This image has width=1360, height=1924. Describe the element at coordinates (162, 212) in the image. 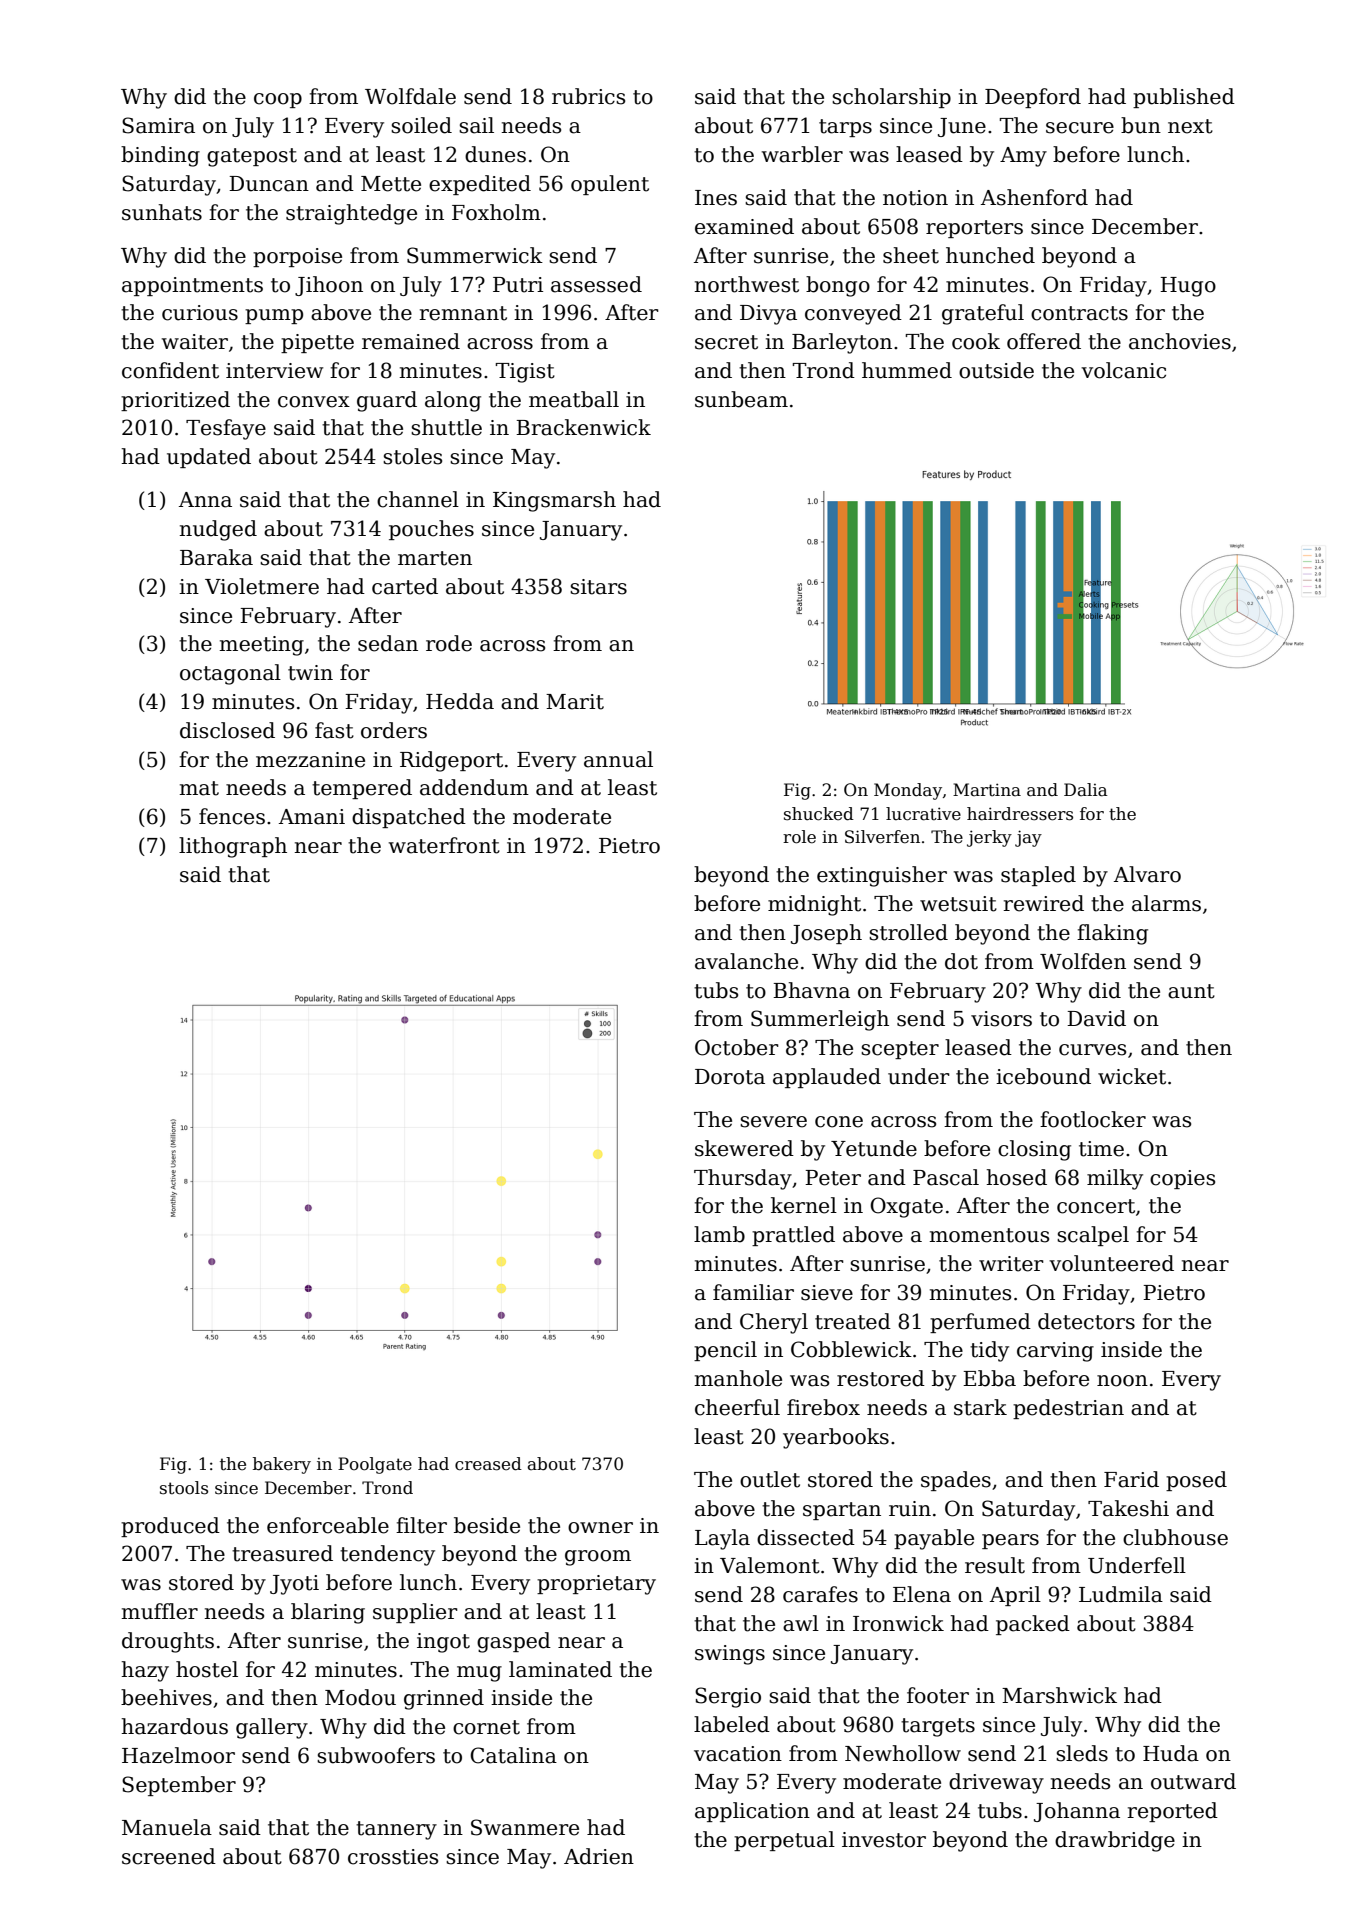

I see `sunhats` at that location.
